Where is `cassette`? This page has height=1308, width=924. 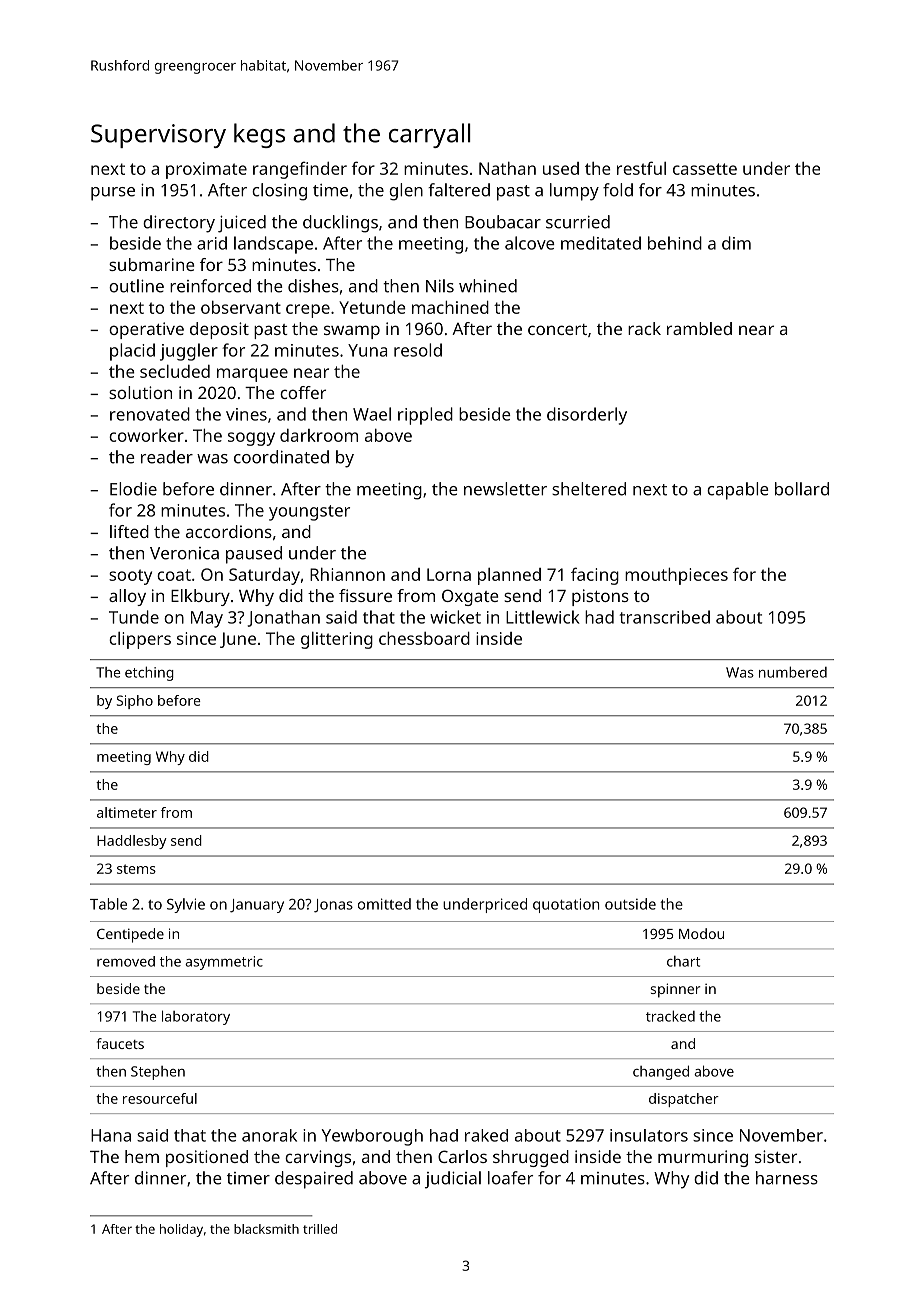
cassette is located at coordinates (705, 169).
